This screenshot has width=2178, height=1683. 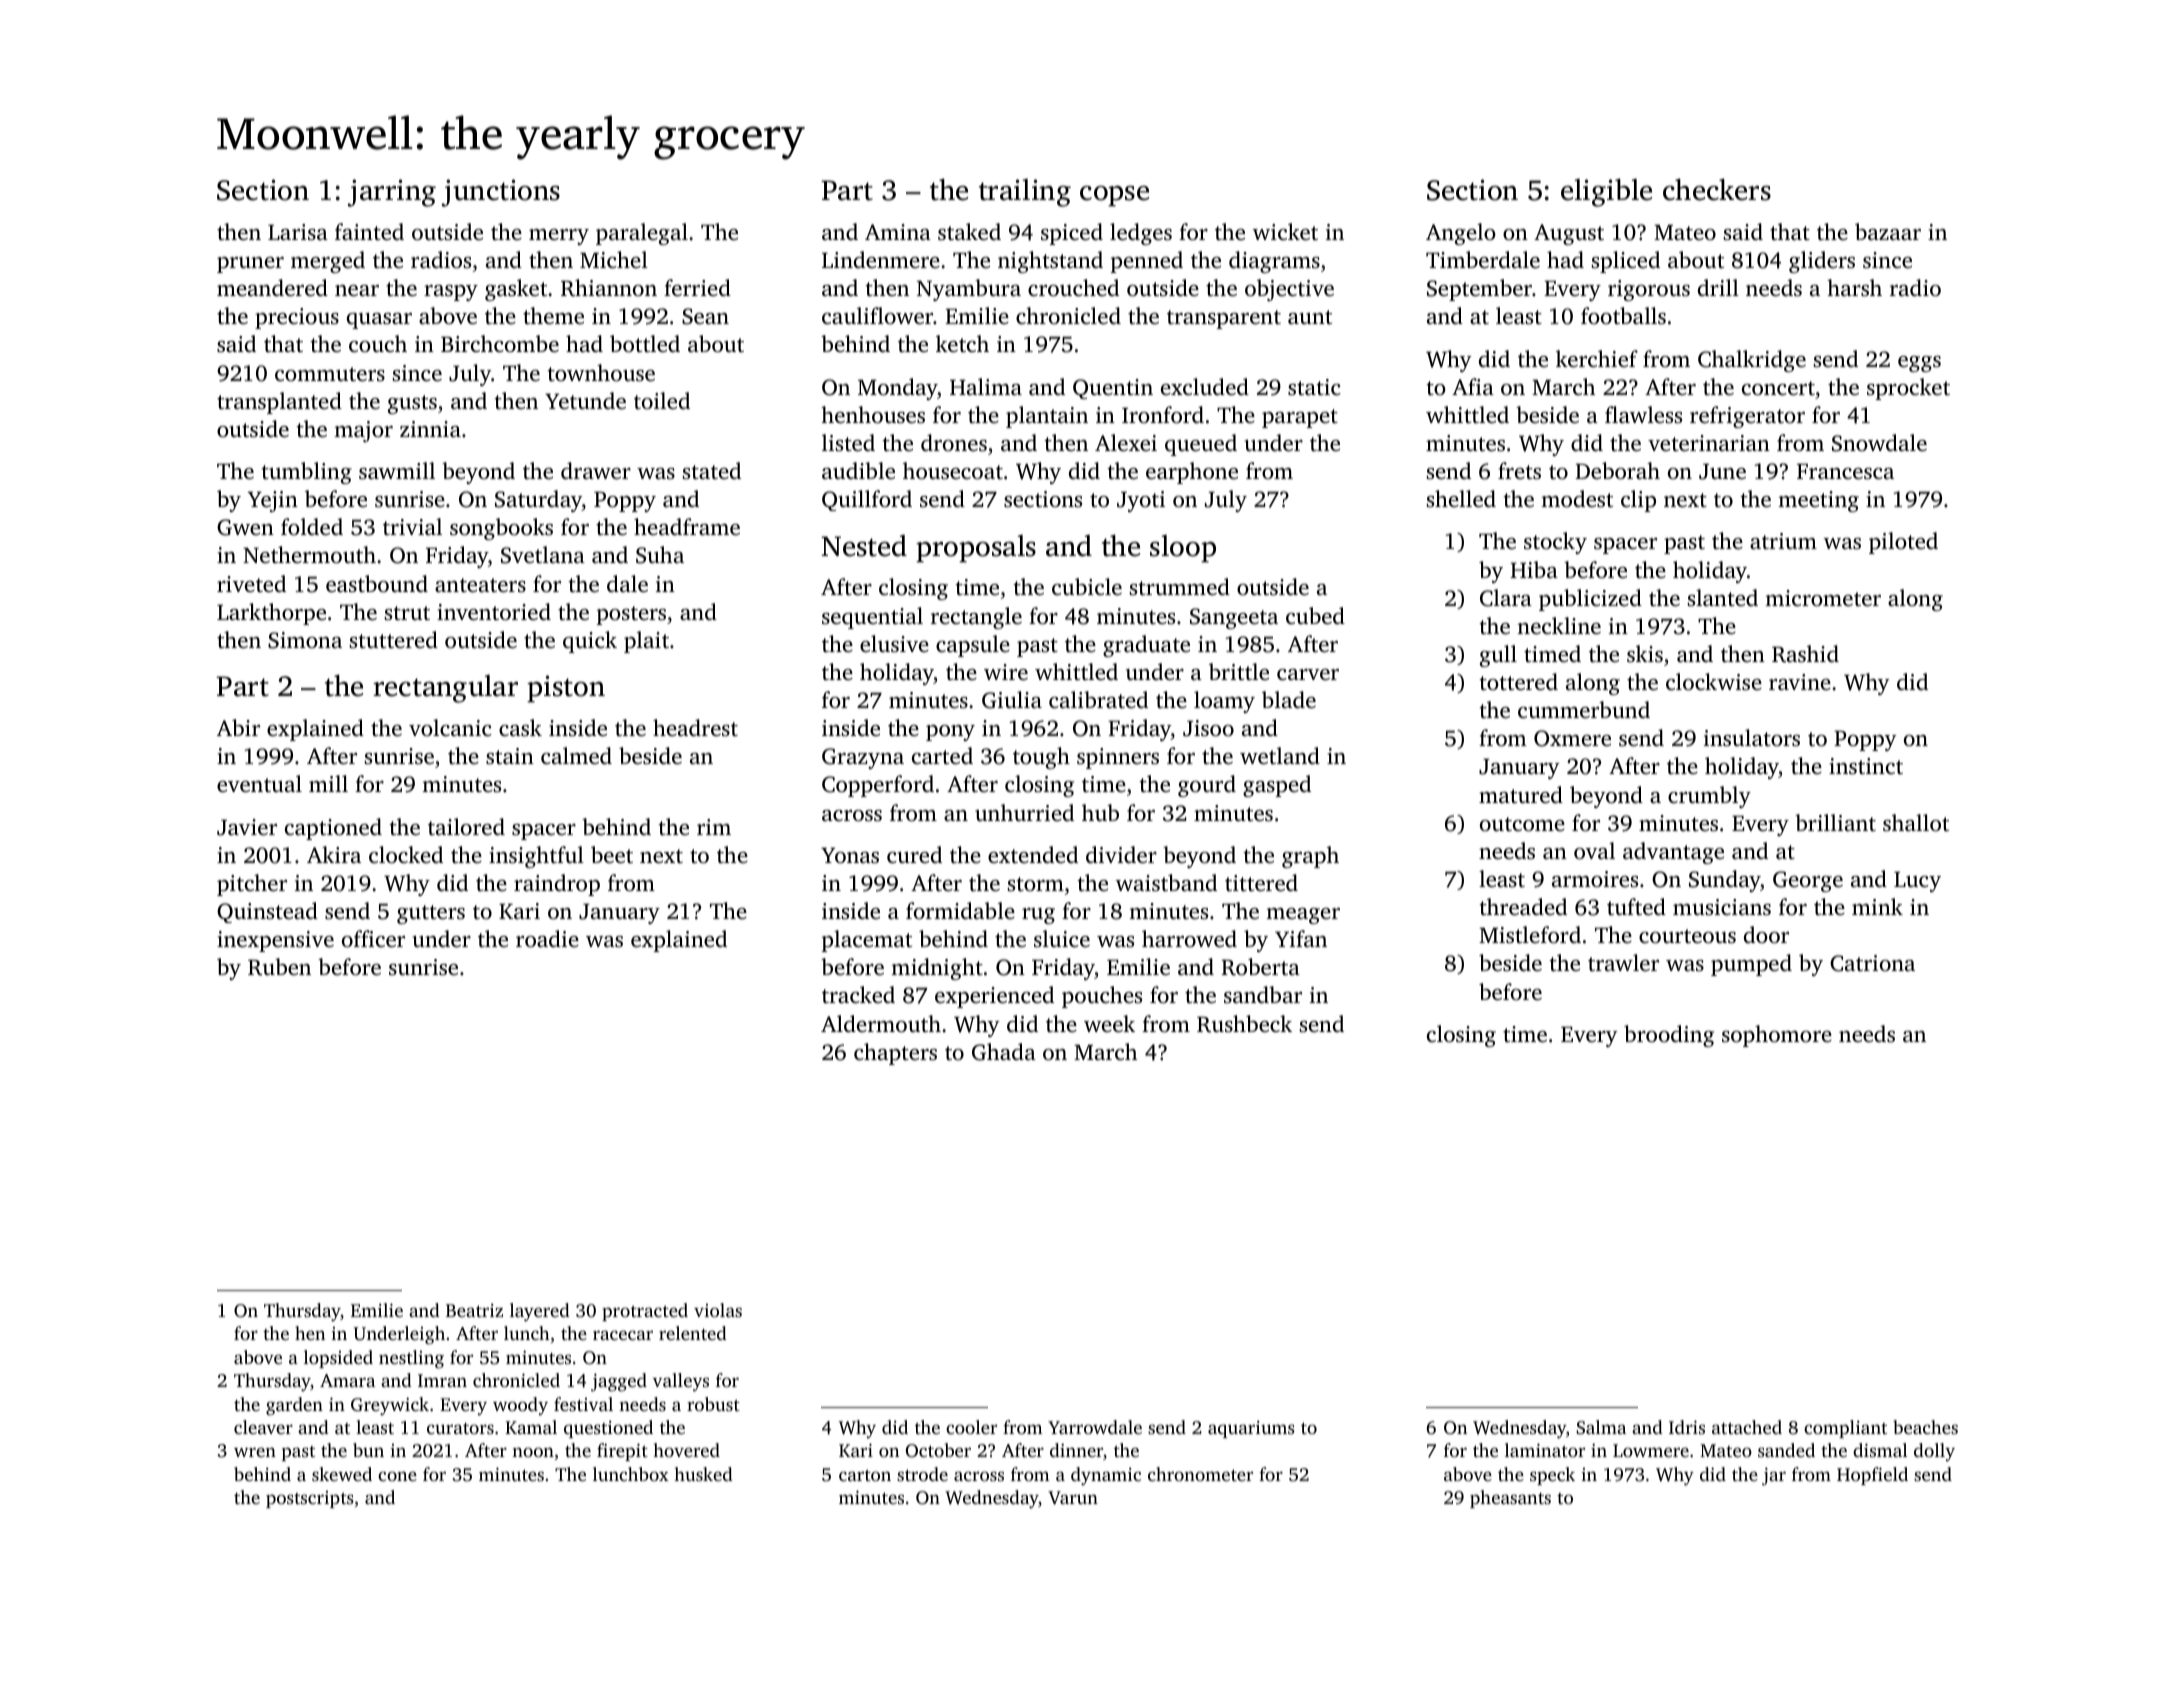 What do you see at coordinates (547, 939) in the screenshot?
I see `roadie` at bounding box center [547, 939].
